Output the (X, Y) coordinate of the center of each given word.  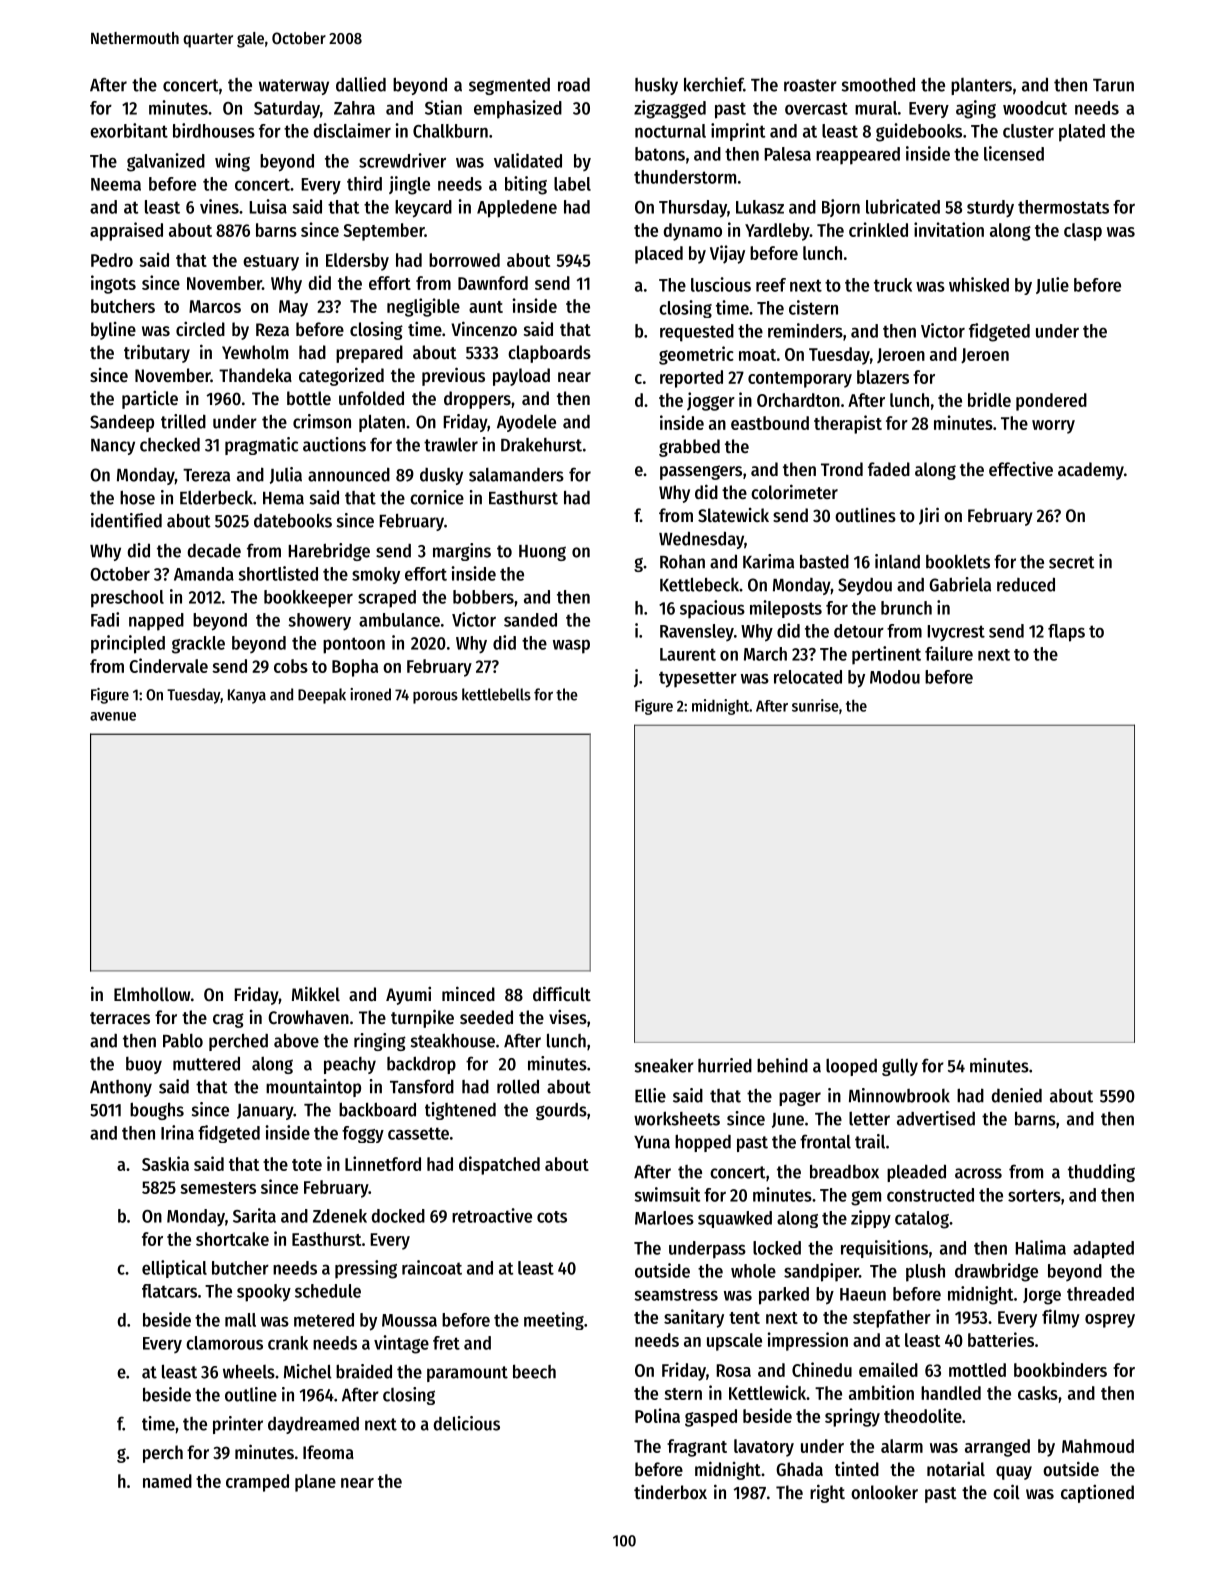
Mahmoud (1098, 1446)
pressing (366, 1269)
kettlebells (496, 694)
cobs (291, 666)
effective (1021, 469)
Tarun (1113, 85)
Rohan (682, 562)
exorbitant (129, 130)
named (167, 1481)
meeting (554, 1321)
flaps (1066, 633)
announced (349, 474)
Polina (657, 1415)
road (574, 85)
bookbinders (1060, 1369)
